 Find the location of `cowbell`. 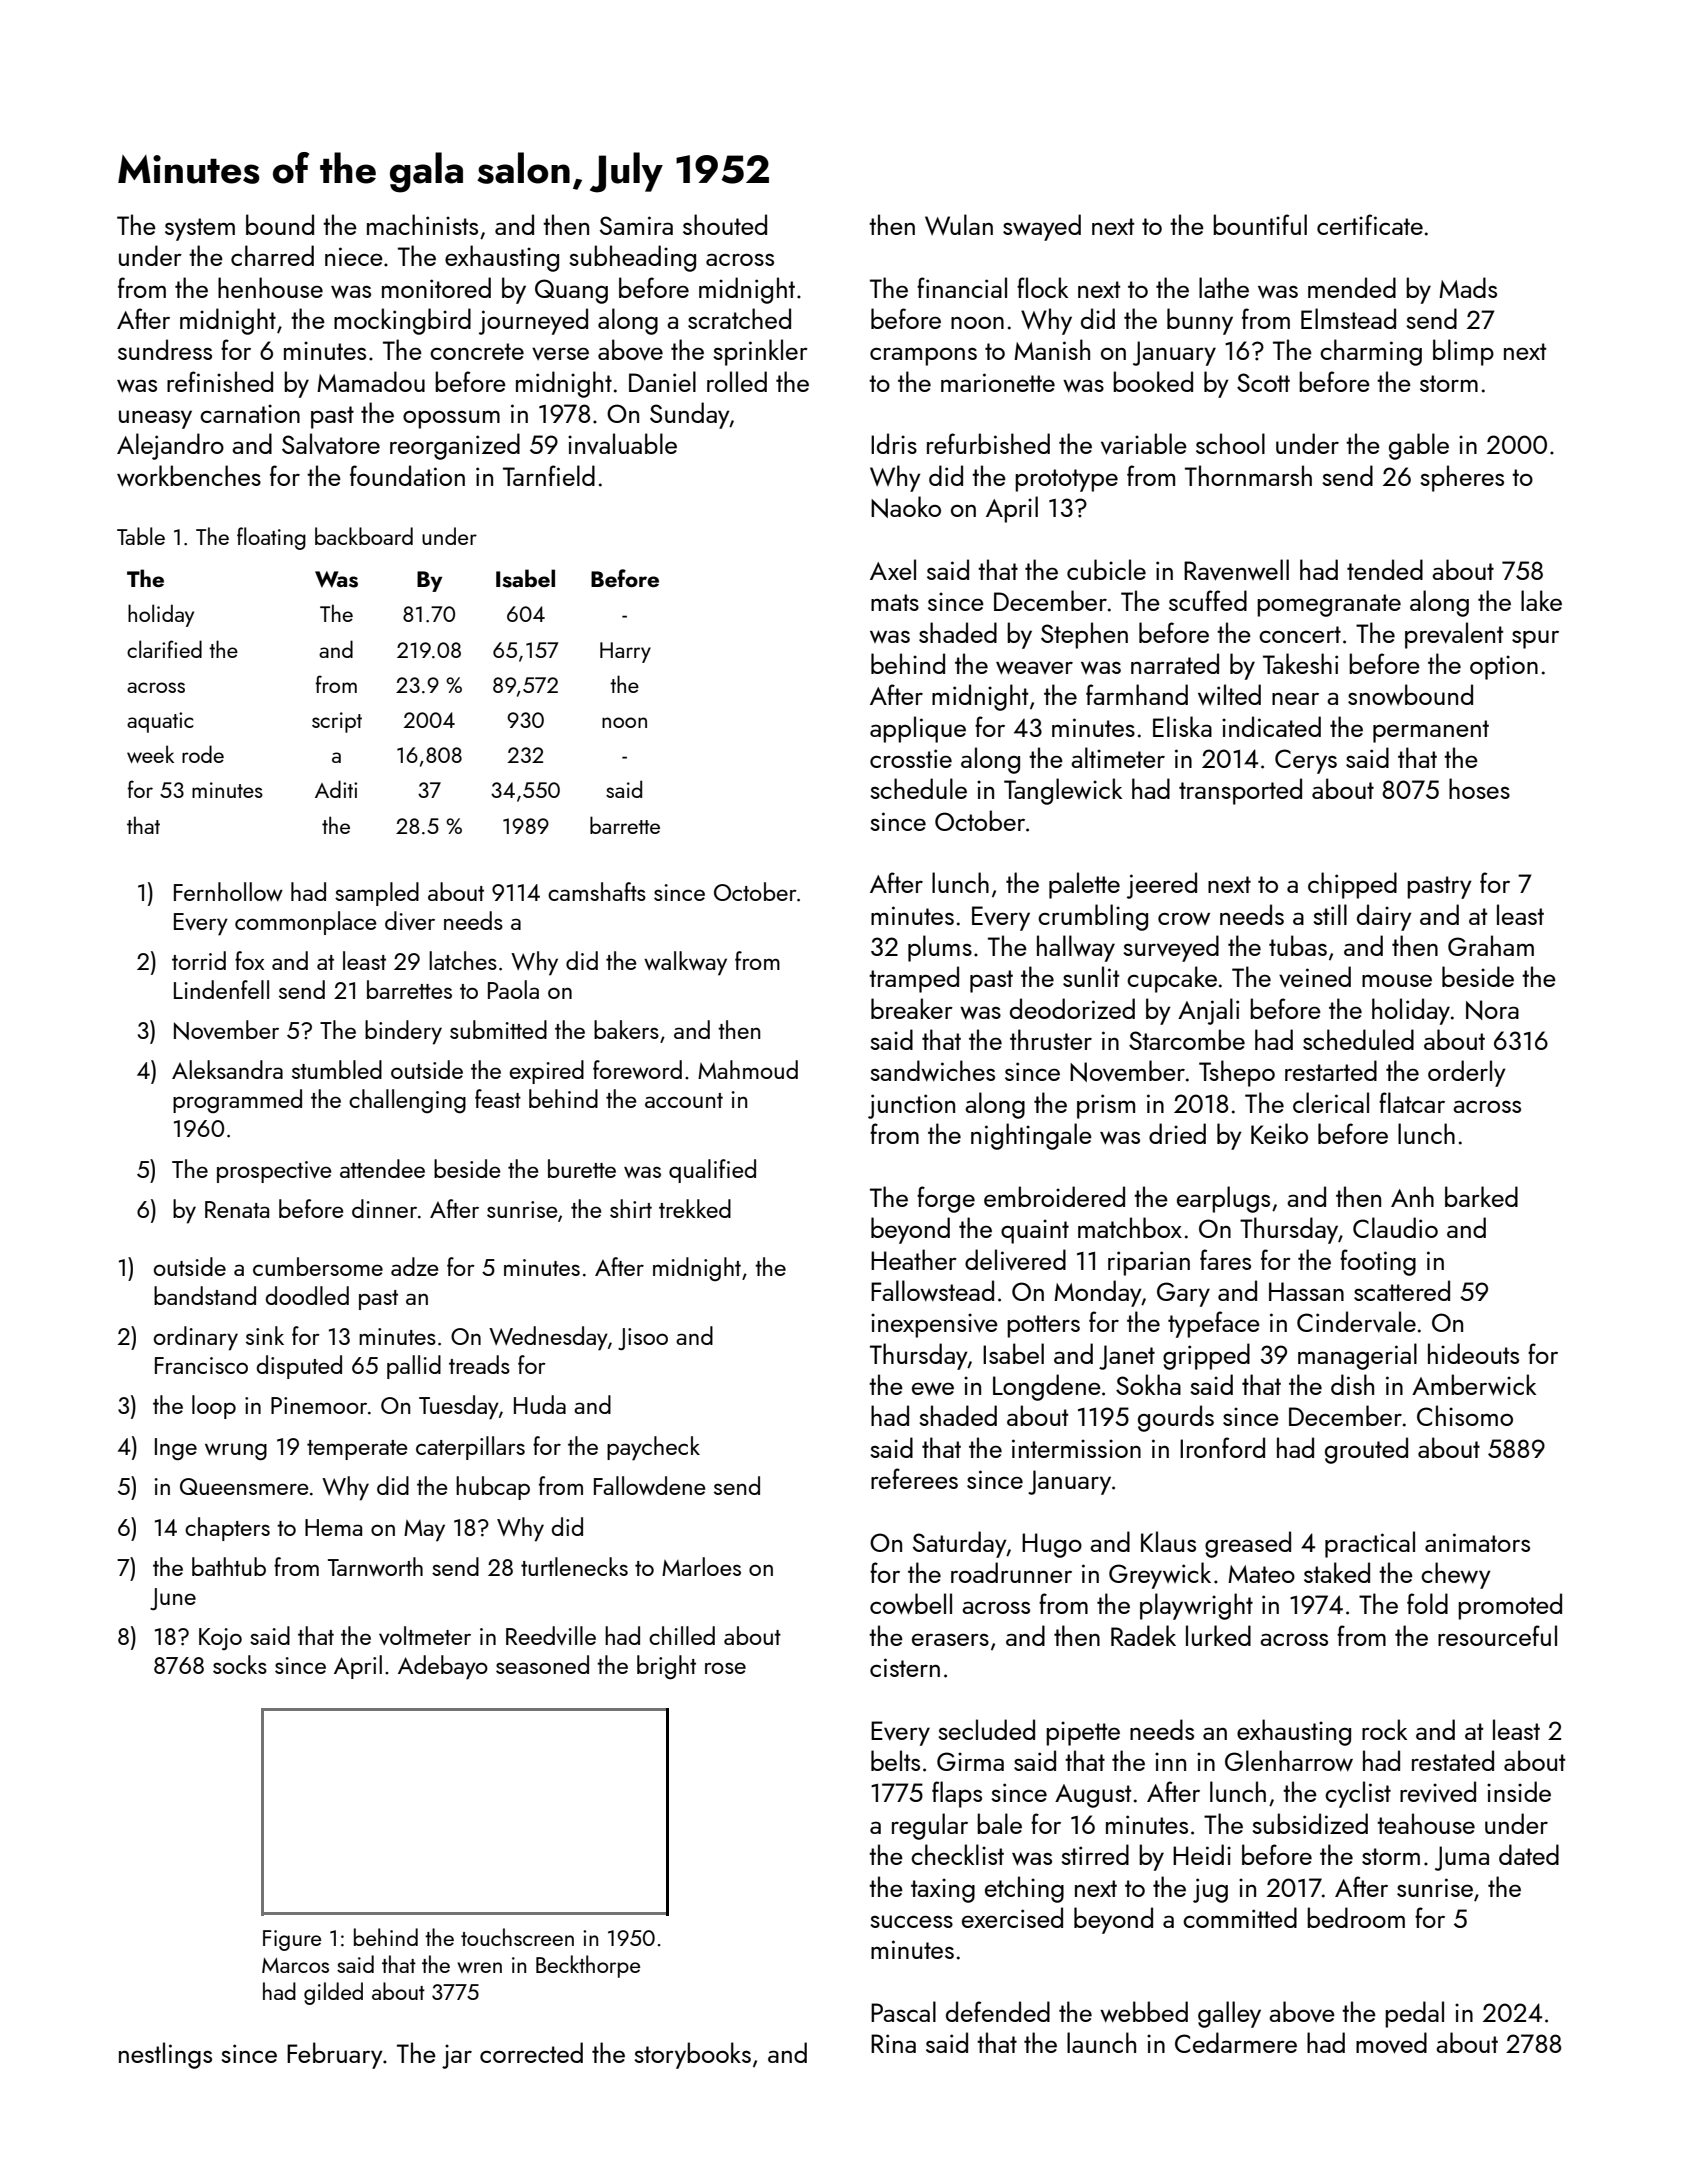

cowbell is located at coordinates (911, 1603).
